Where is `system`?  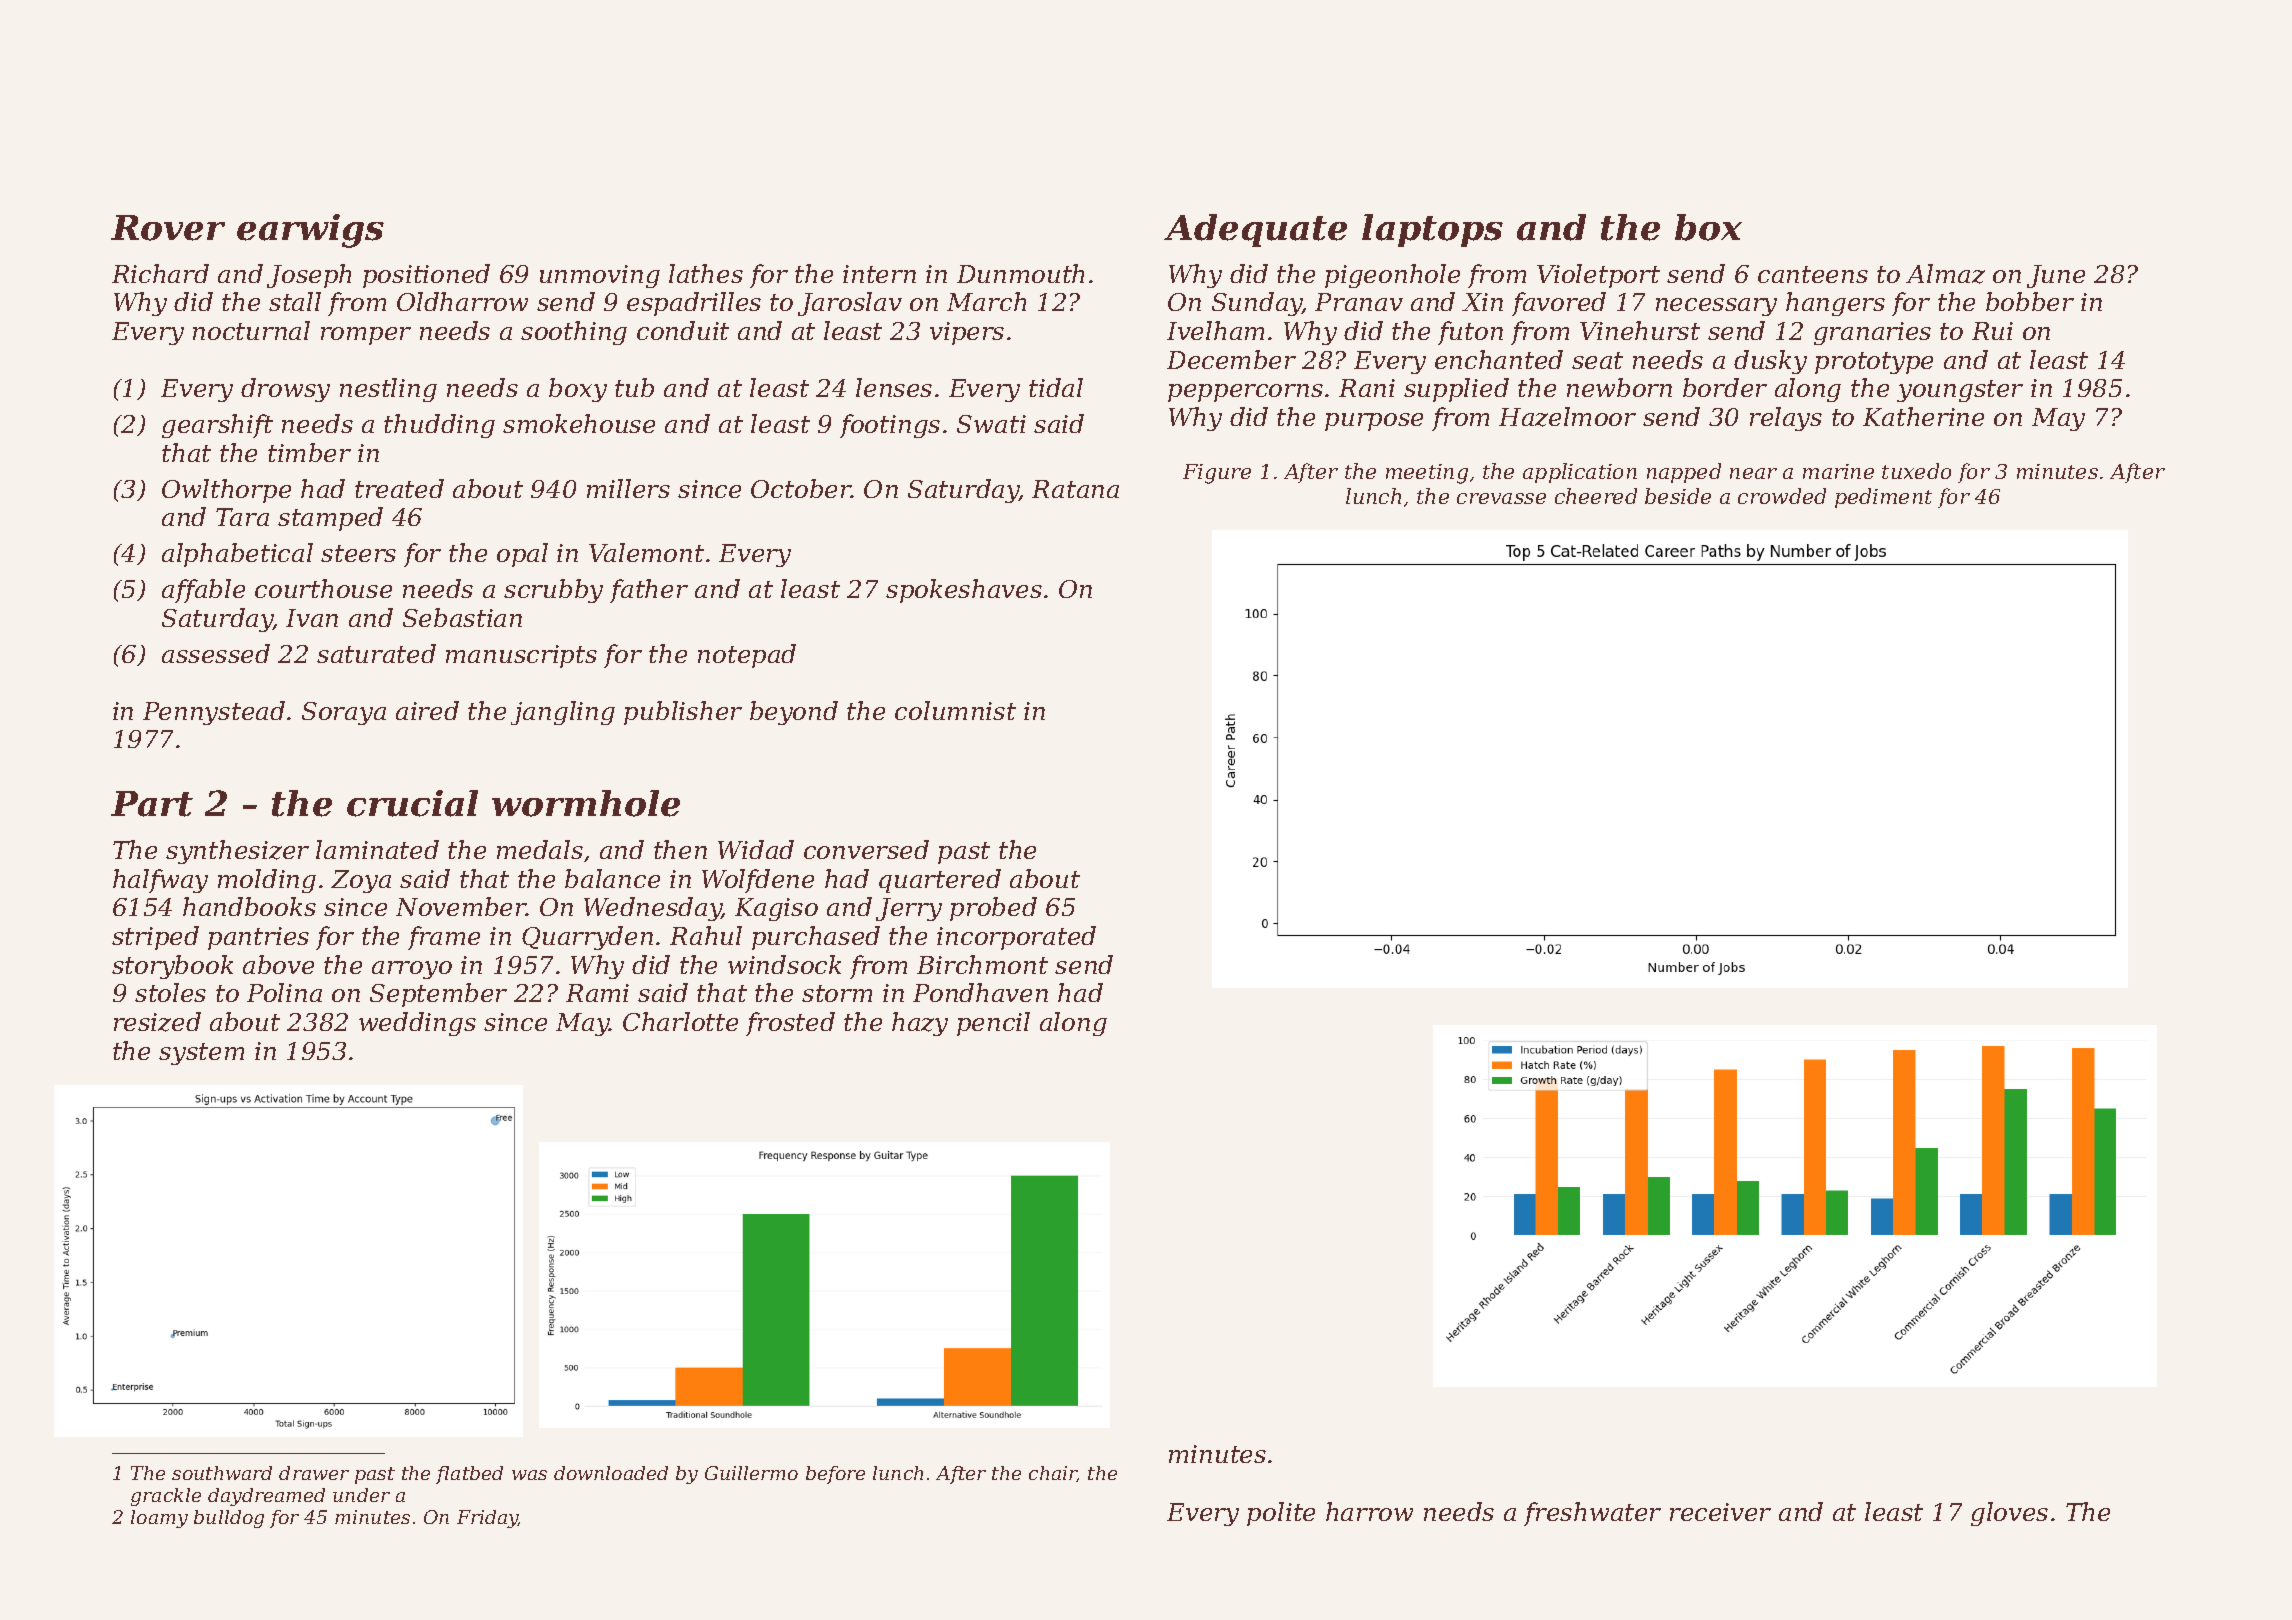 system is located at coordinates (201, 1054).
